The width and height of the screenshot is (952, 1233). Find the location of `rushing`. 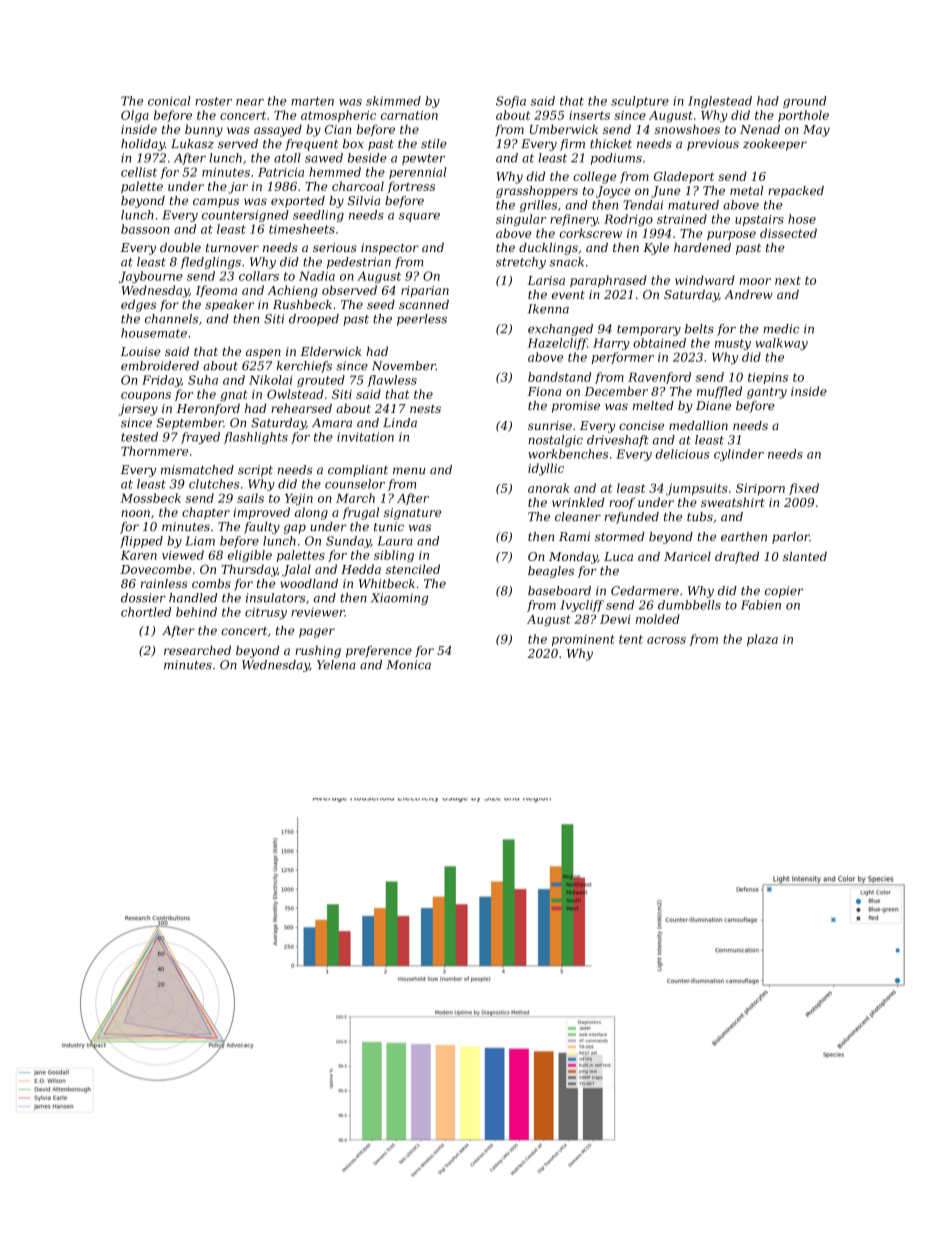

rushing is located at coordinates (318, 652).
